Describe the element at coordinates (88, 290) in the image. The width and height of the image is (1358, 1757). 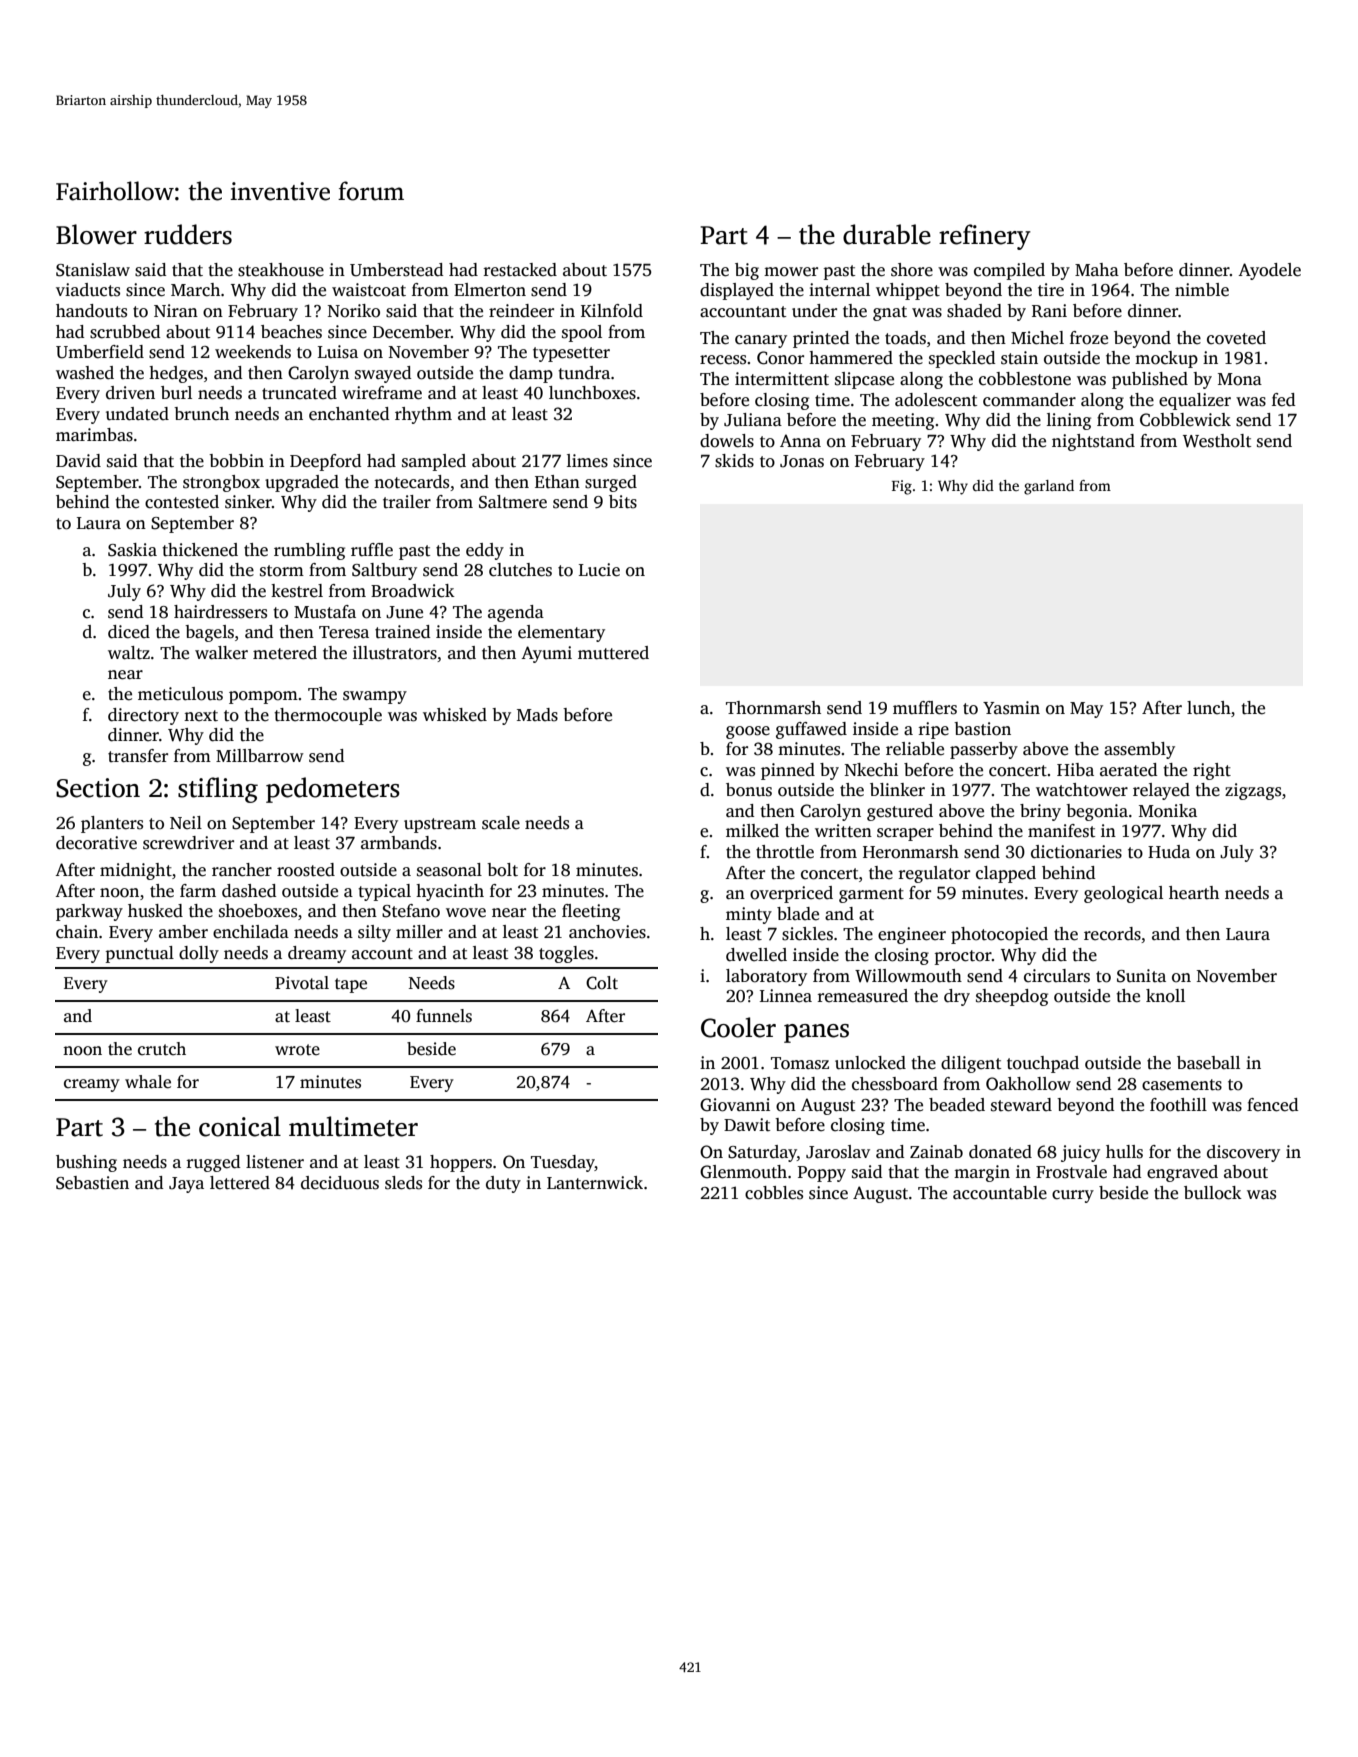
I see `viaducts` at that location.
